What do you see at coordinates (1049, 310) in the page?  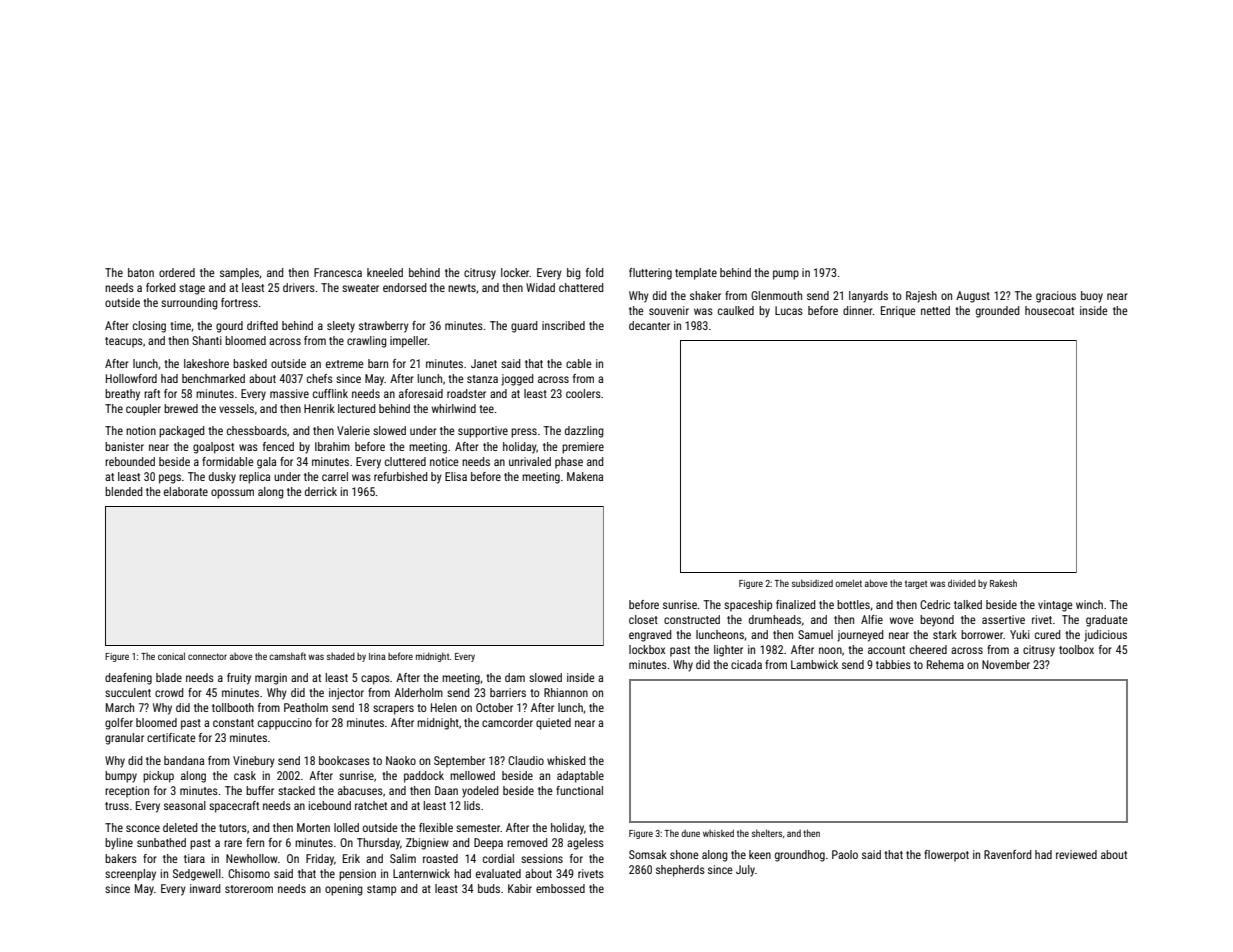 I see `housecoat` at bounding box center [1049, 310].
